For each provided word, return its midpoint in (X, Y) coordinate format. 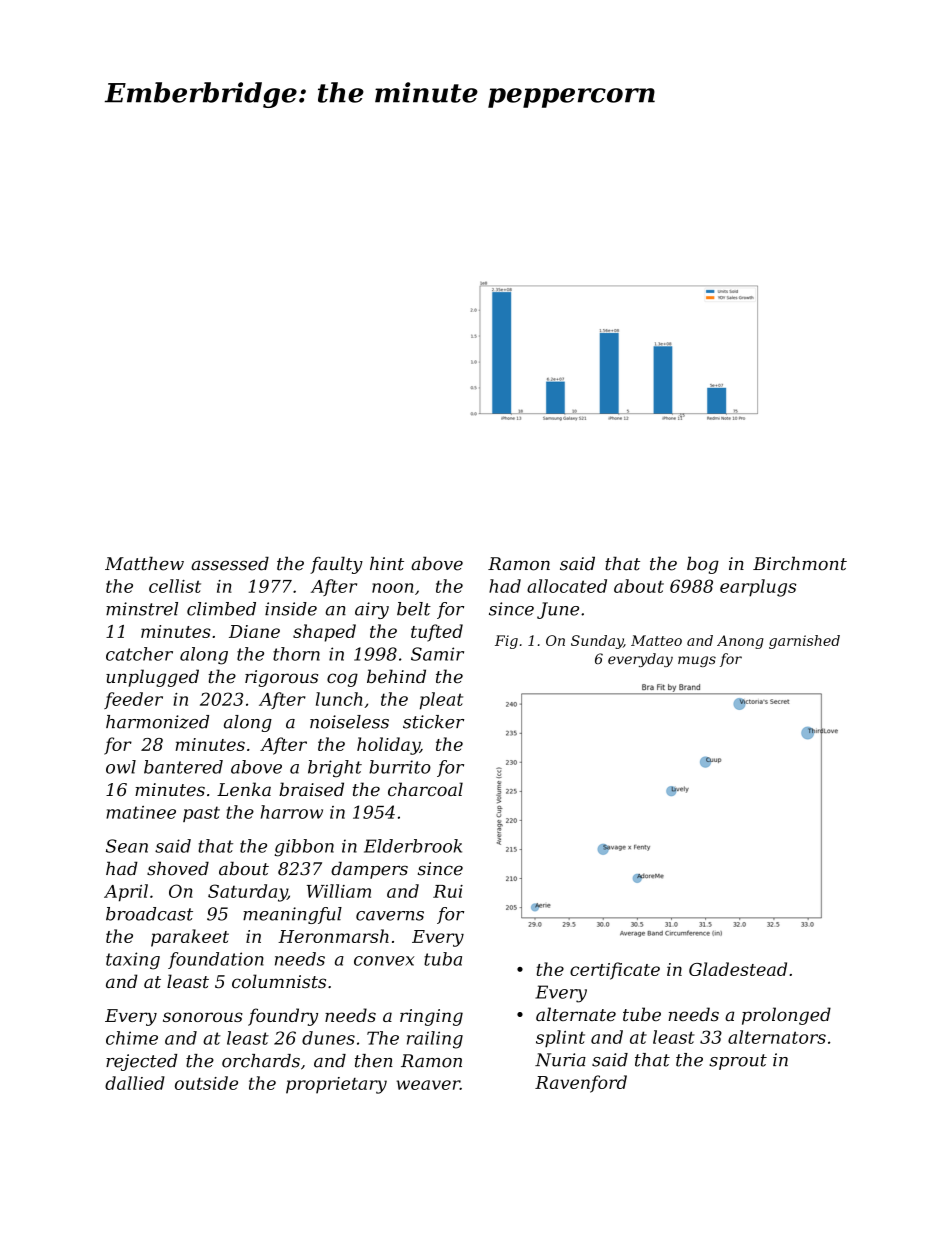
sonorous (203, 1017)
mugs (697, 661)
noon (392, 588)
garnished (804, 642)
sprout (738, 1062)
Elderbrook (413, 846)
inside (291, 609)
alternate (576, 1014)
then (374, 1061)
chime (132, 1038)
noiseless (349, 722)
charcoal (425, 789)
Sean (127, 846)
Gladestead (738, 969)
